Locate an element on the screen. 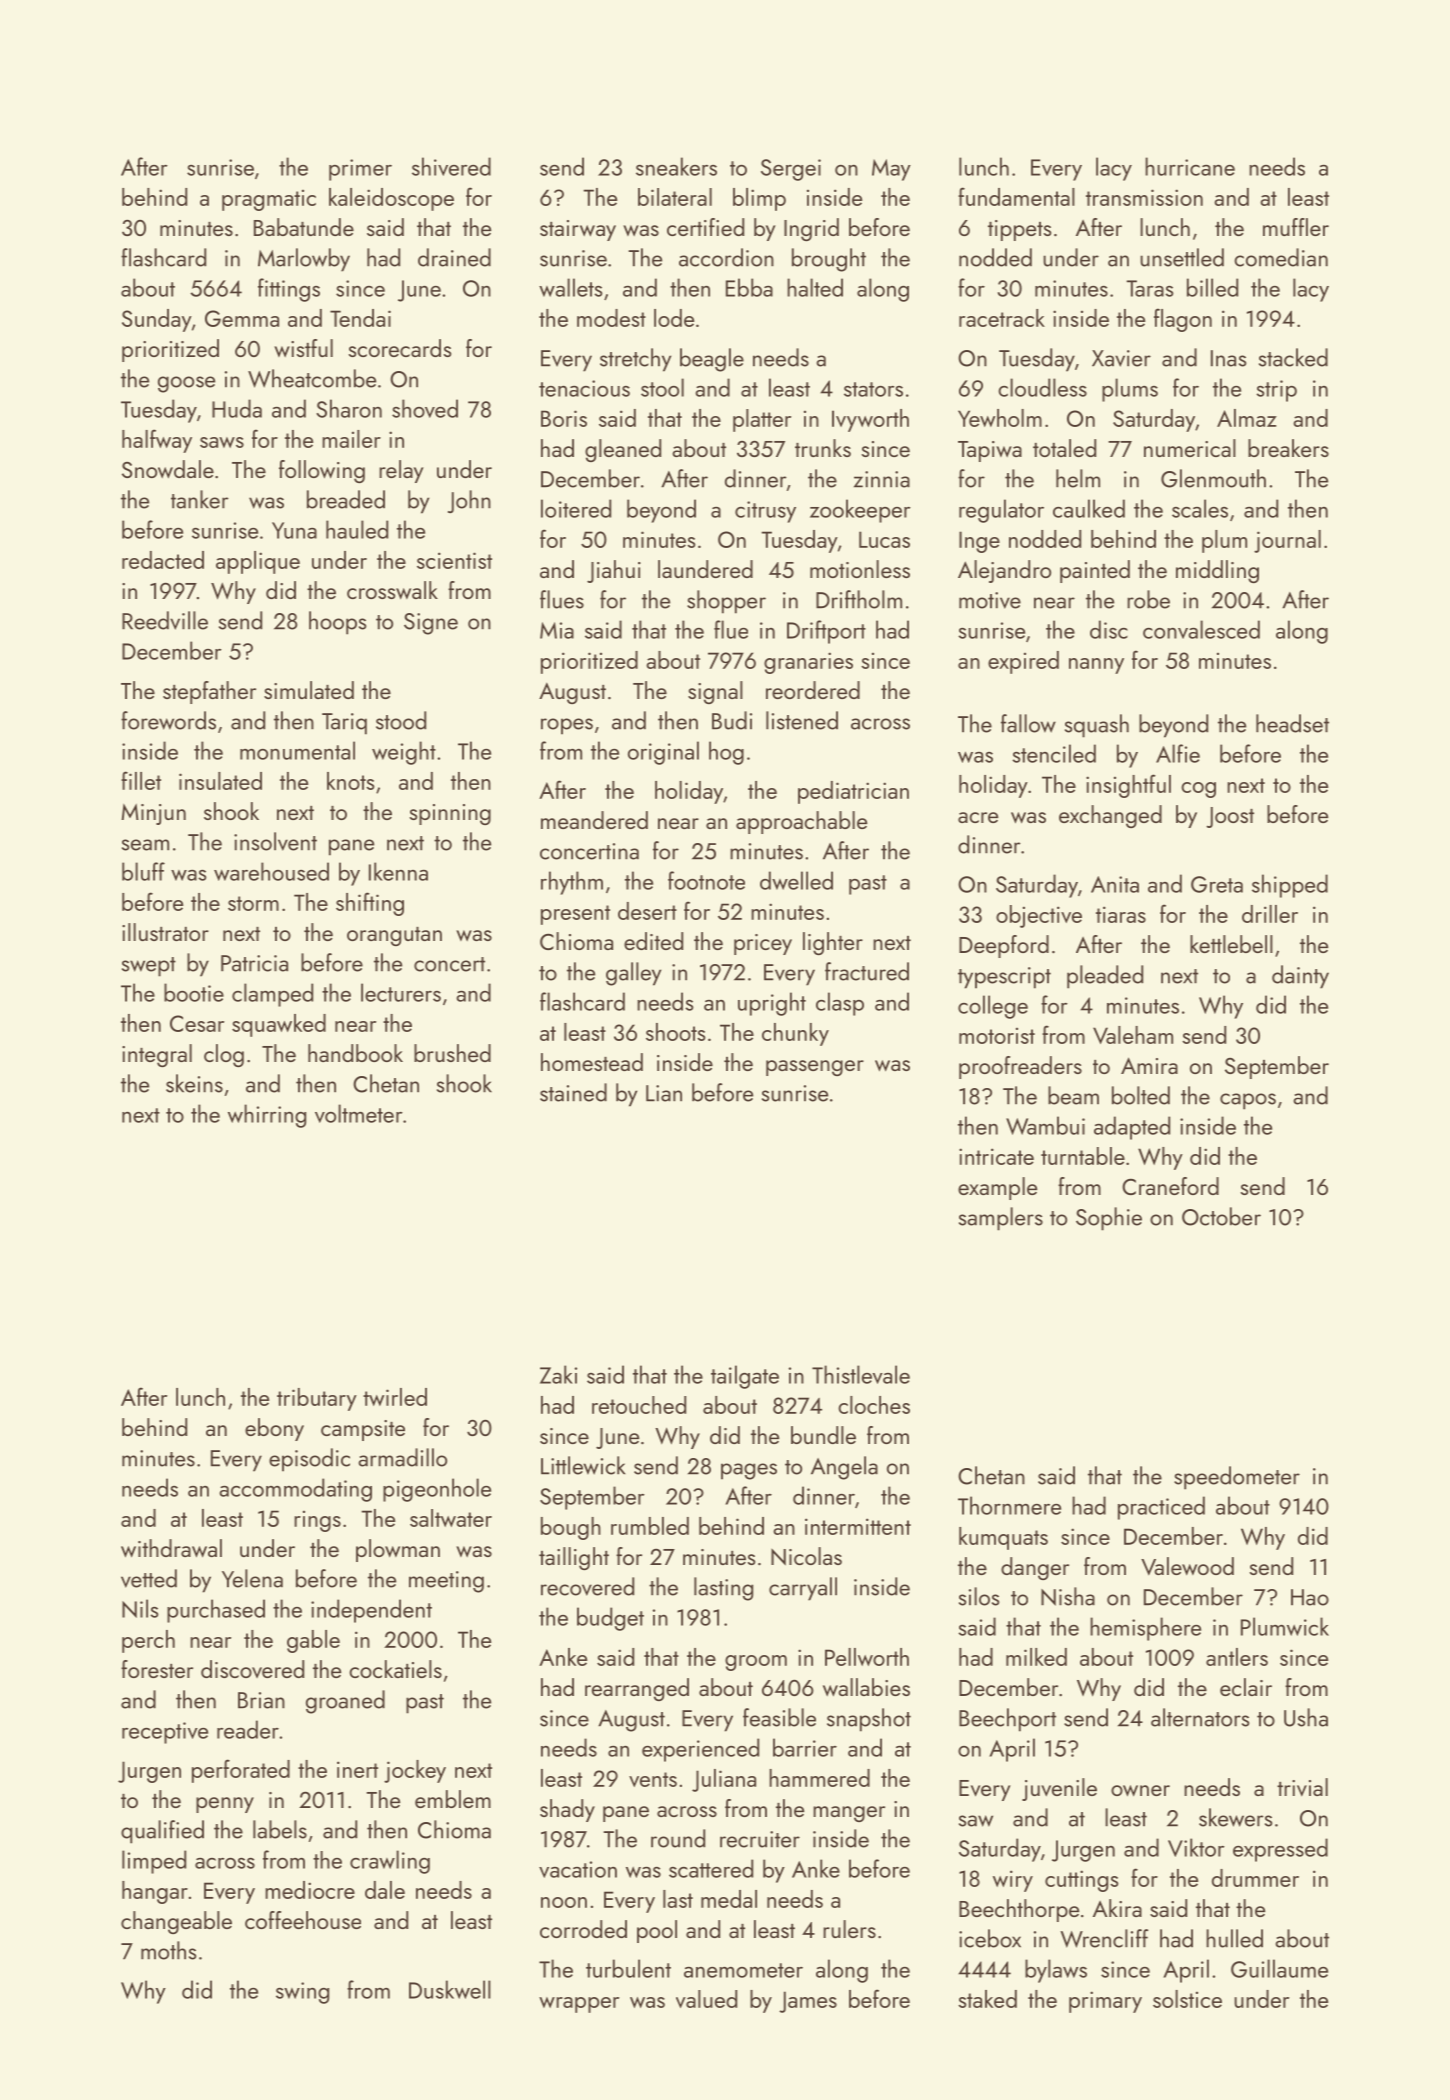 This screenshot has width=1450, height=2100. pleaded is located at coordinates (1105, 977).
